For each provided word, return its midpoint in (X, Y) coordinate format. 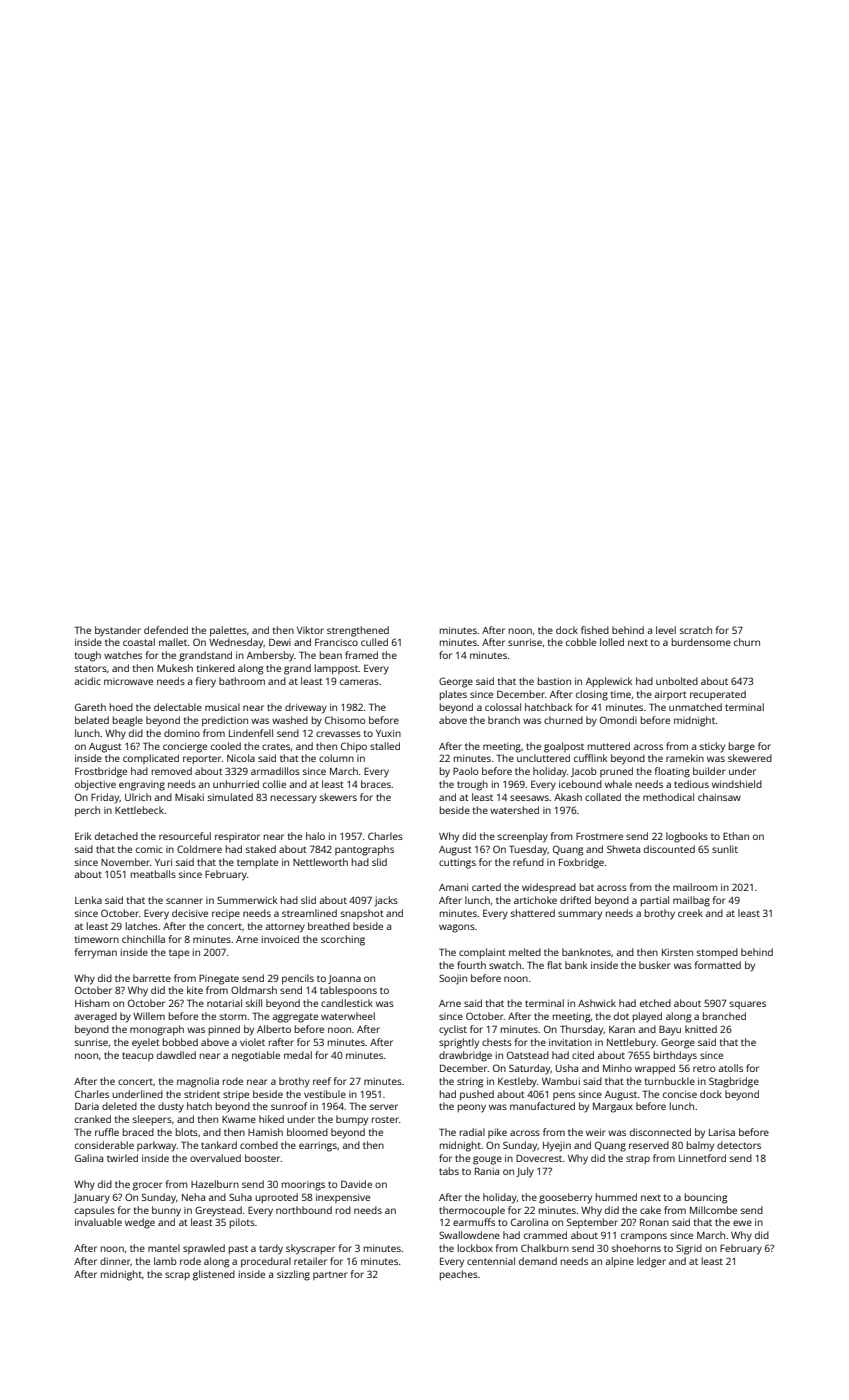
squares (748, 1005)
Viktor (310, 630)
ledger (651, 1262)
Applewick (609, 682)
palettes (228, 631)
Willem (149, 1016)
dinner (115, 1261)
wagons (457, 928)
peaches (459, 1275)
